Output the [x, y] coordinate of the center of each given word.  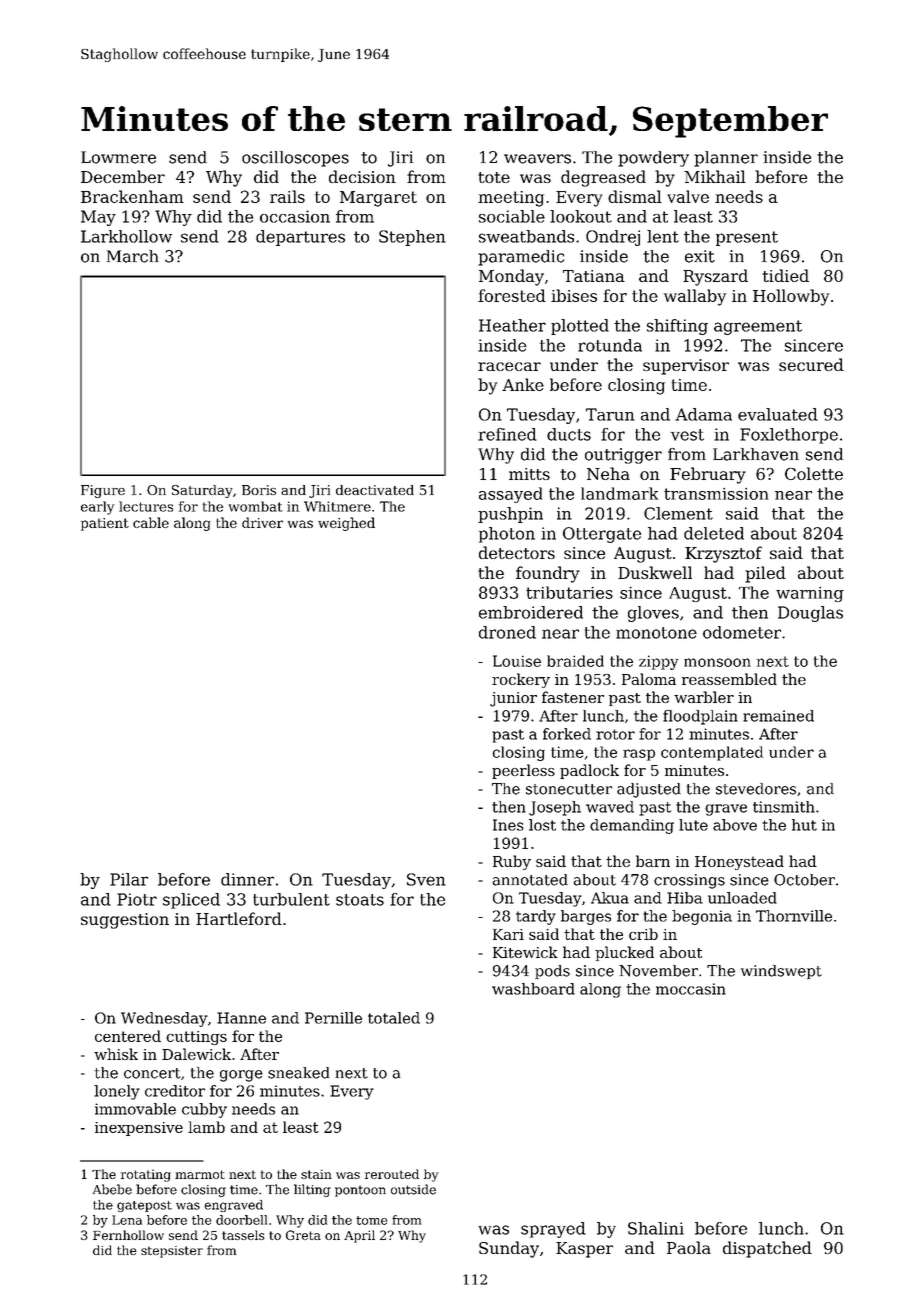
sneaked [298, 1073]
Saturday [202, 491]
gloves [653, 614]
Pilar [129, 879]
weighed [346, 524]
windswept [781, 972]
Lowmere [118, 157]
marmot [200, 1174]
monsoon [717, 662]
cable [151, 522]
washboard [533, 989]
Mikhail [715, 176]
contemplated [712, 753]
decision [362, 176]
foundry [548, 574]
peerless [523, 771]
